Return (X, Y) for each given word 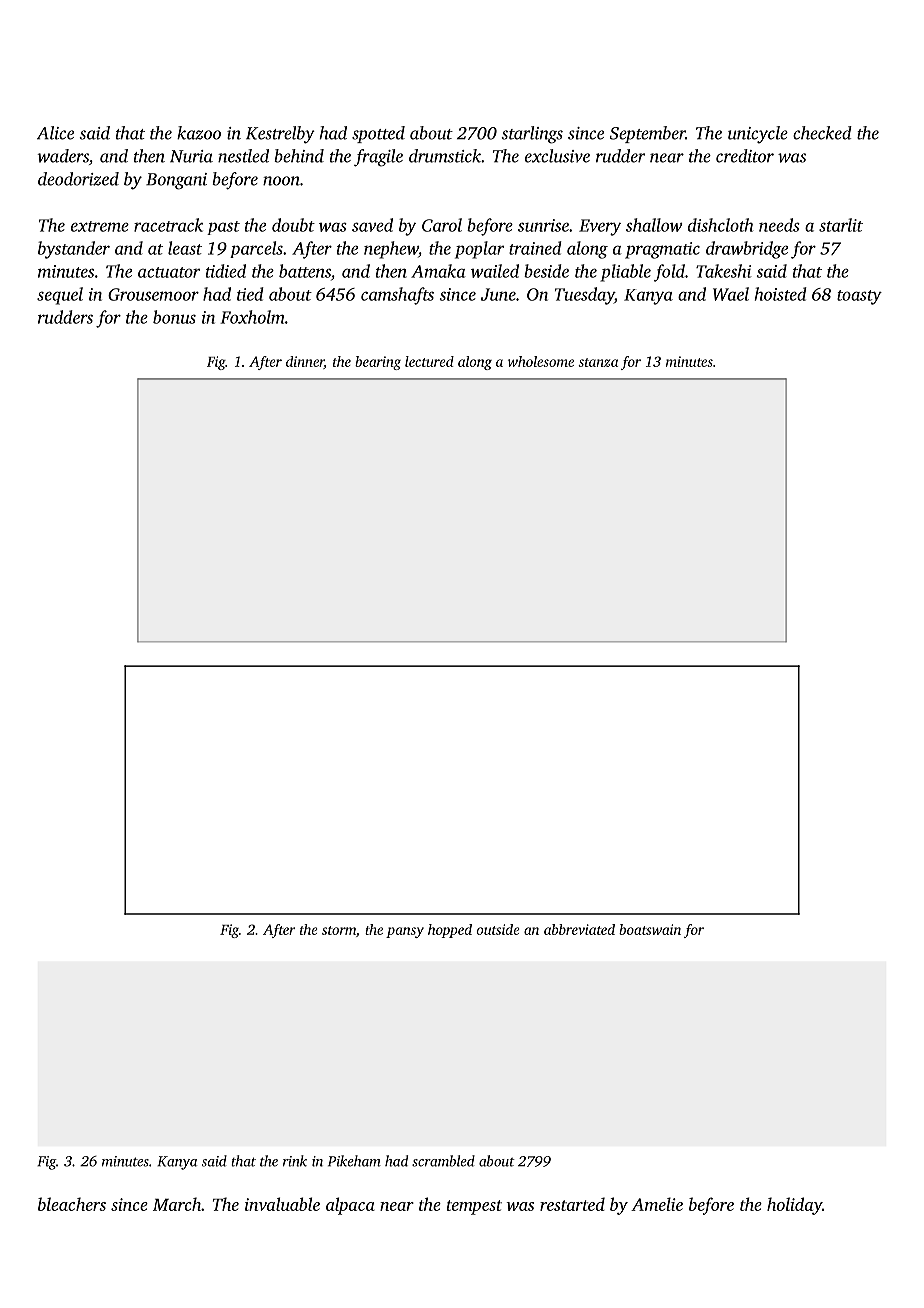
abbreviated (579, 929)
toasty (859, 297)
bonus (174, 317)
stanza (598, 362)
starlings (532, 135)
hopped (450, 931)
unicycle (758, 135)
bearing (378, 363)
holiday (794, 1206)
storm (339, 930)
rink (295, 1161)
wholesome (541, 361)
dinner (305, 362)
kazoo (199, 133)
